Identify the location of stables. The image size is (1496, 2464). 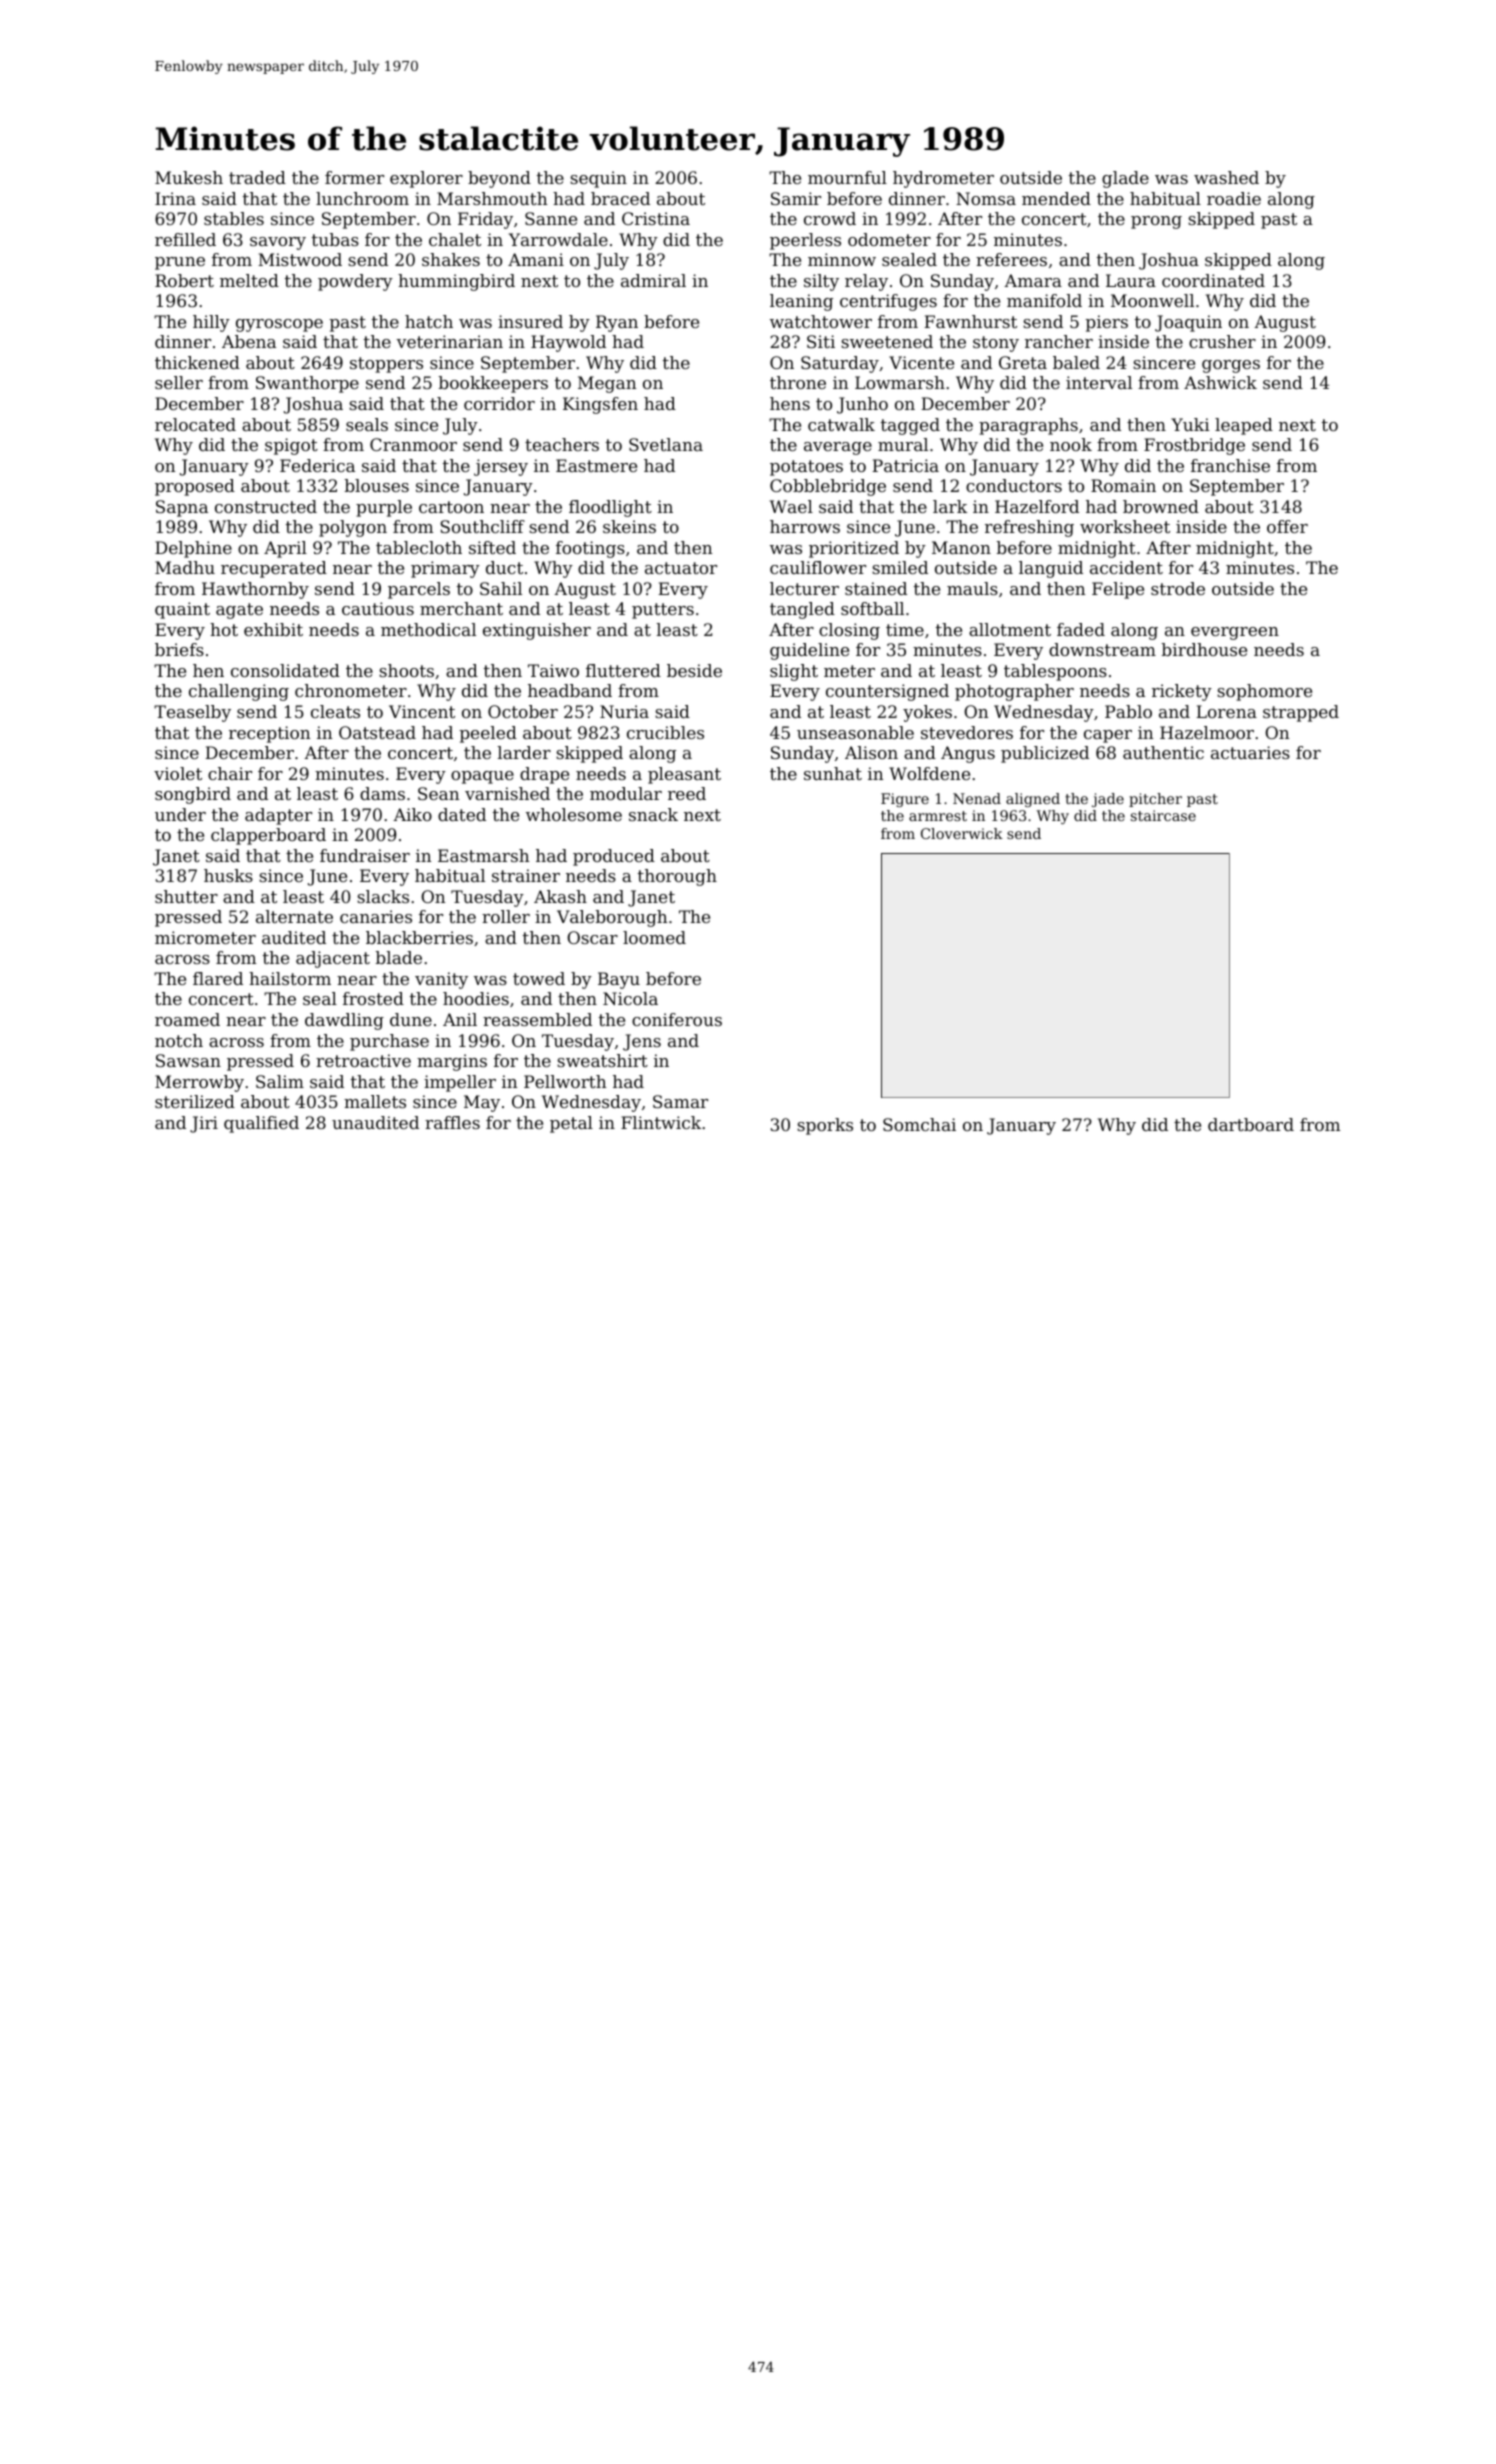
(234, 218).
